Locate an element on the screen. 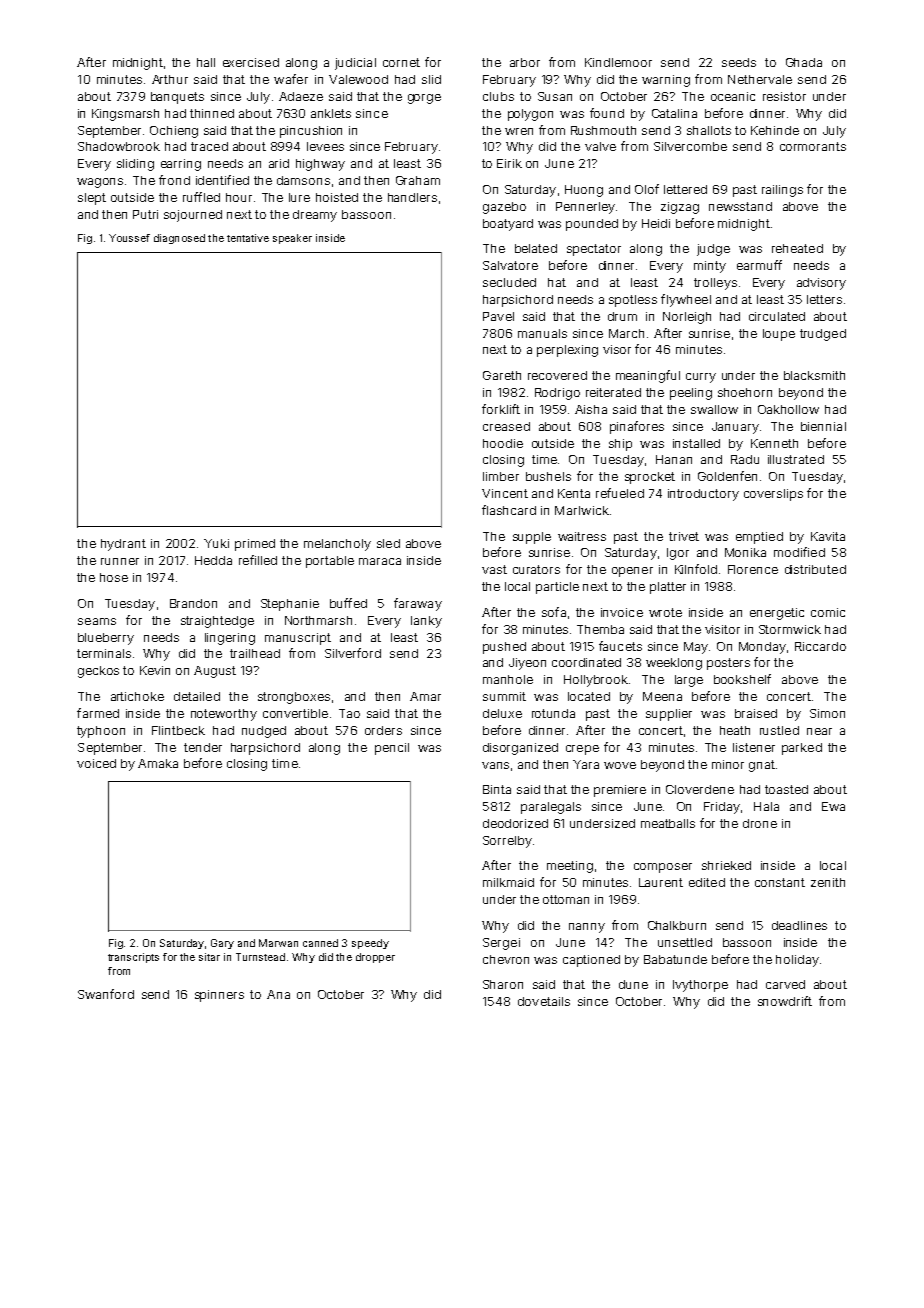 The image size is (924, 1308). Arthur is located at coordinates (170, 79).
